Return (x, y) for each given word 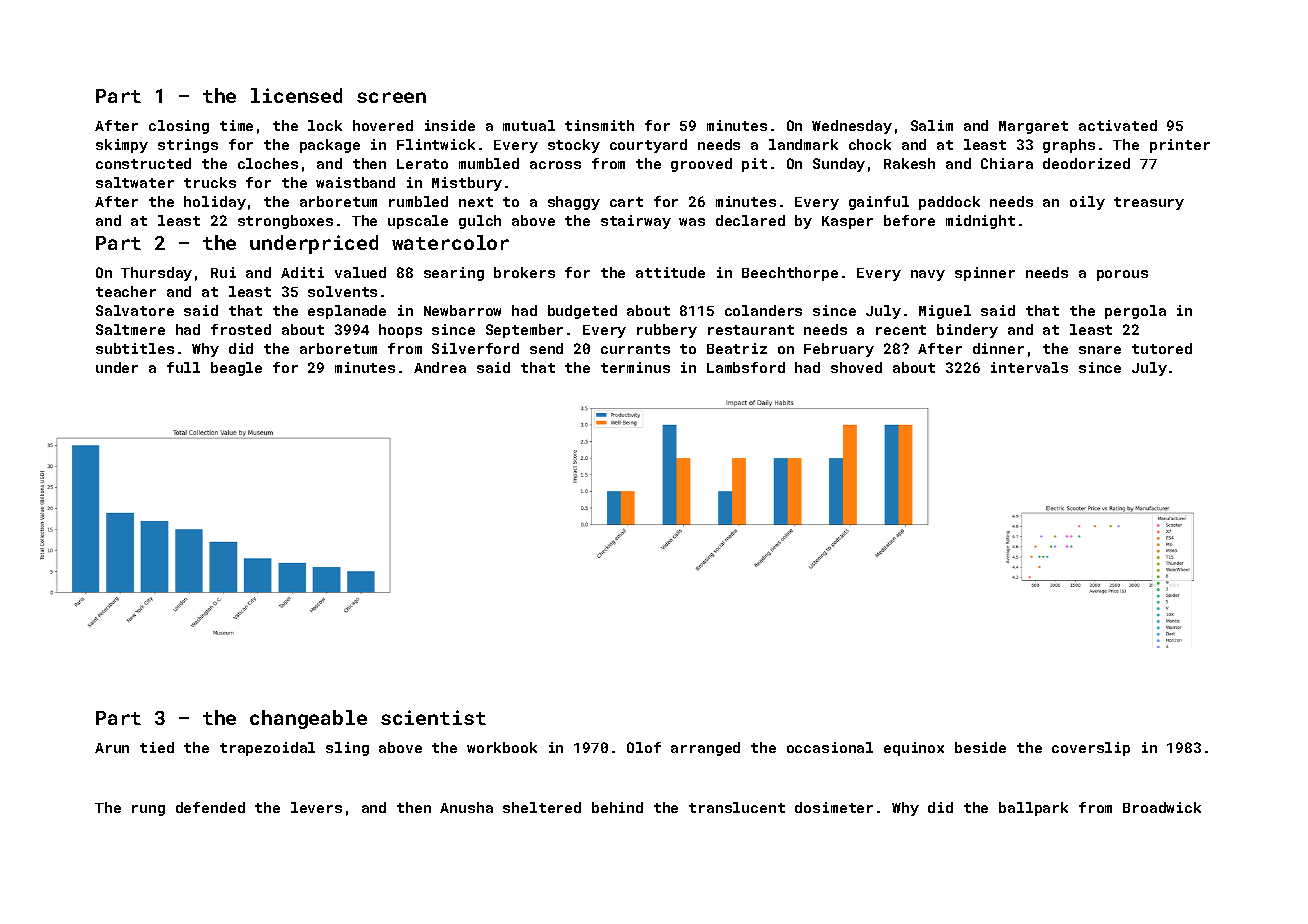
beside (980, 747)
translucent (737, 807)
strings (188, 146)
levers (316, 807)
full (183, 367)
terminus (635, 367)
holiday (215, 203)
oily (1087, 203)
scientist (433, 717)
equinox (914, 749)
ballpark (1033, 809)
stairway (636, 222)
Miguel (945, 312)
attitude (670, 272)
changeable (308, 719)
